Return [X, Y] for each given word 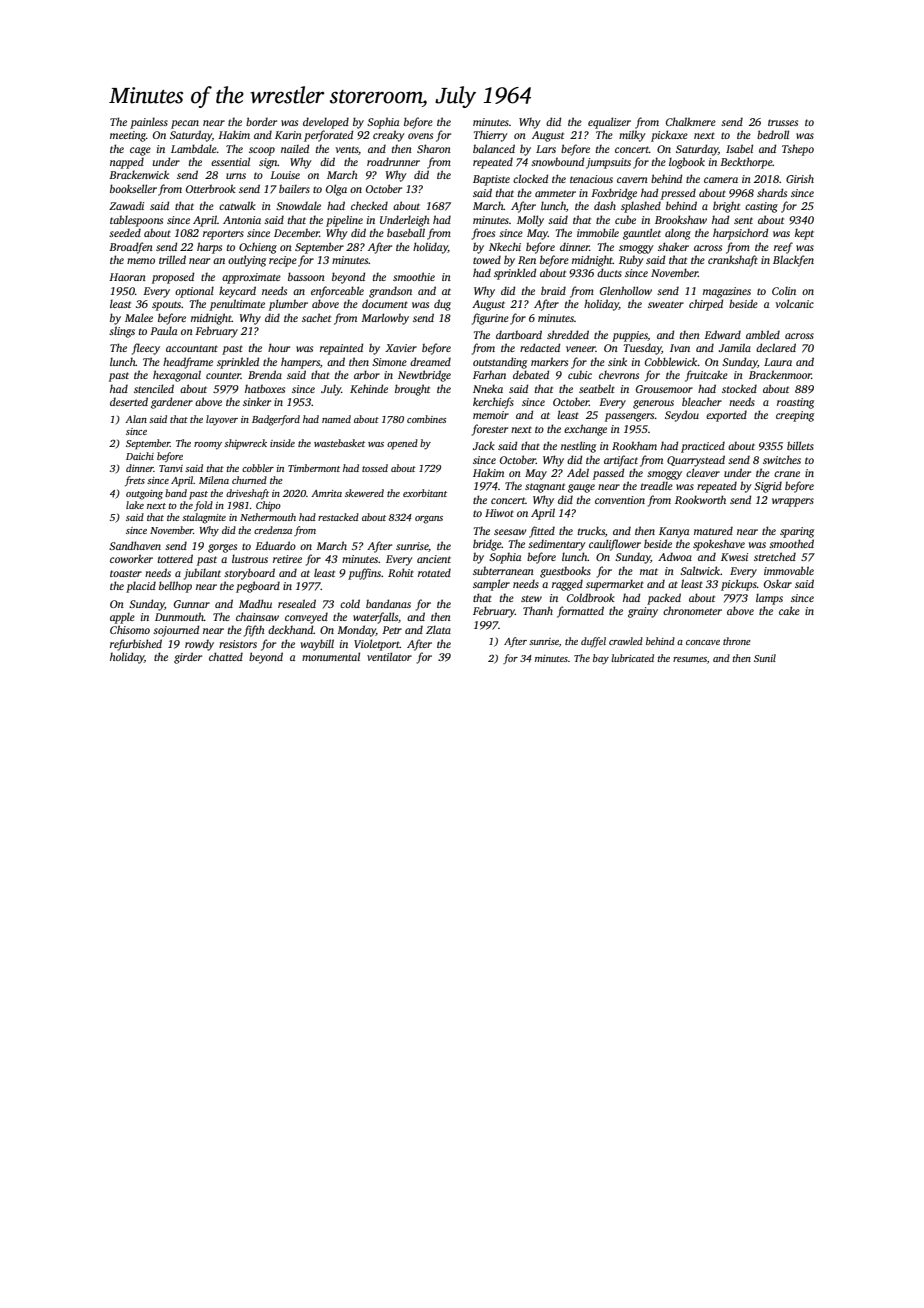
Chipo [268, 506]
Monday [356, 631]
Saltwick [700, 570]
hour [279, 347]
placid [141, 587]
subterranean [503, 570]
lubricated [632, 658]
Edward [722, 334]
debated [531, 374]
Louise [285, 175]
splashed [641, 207]
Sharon [434, 148]
